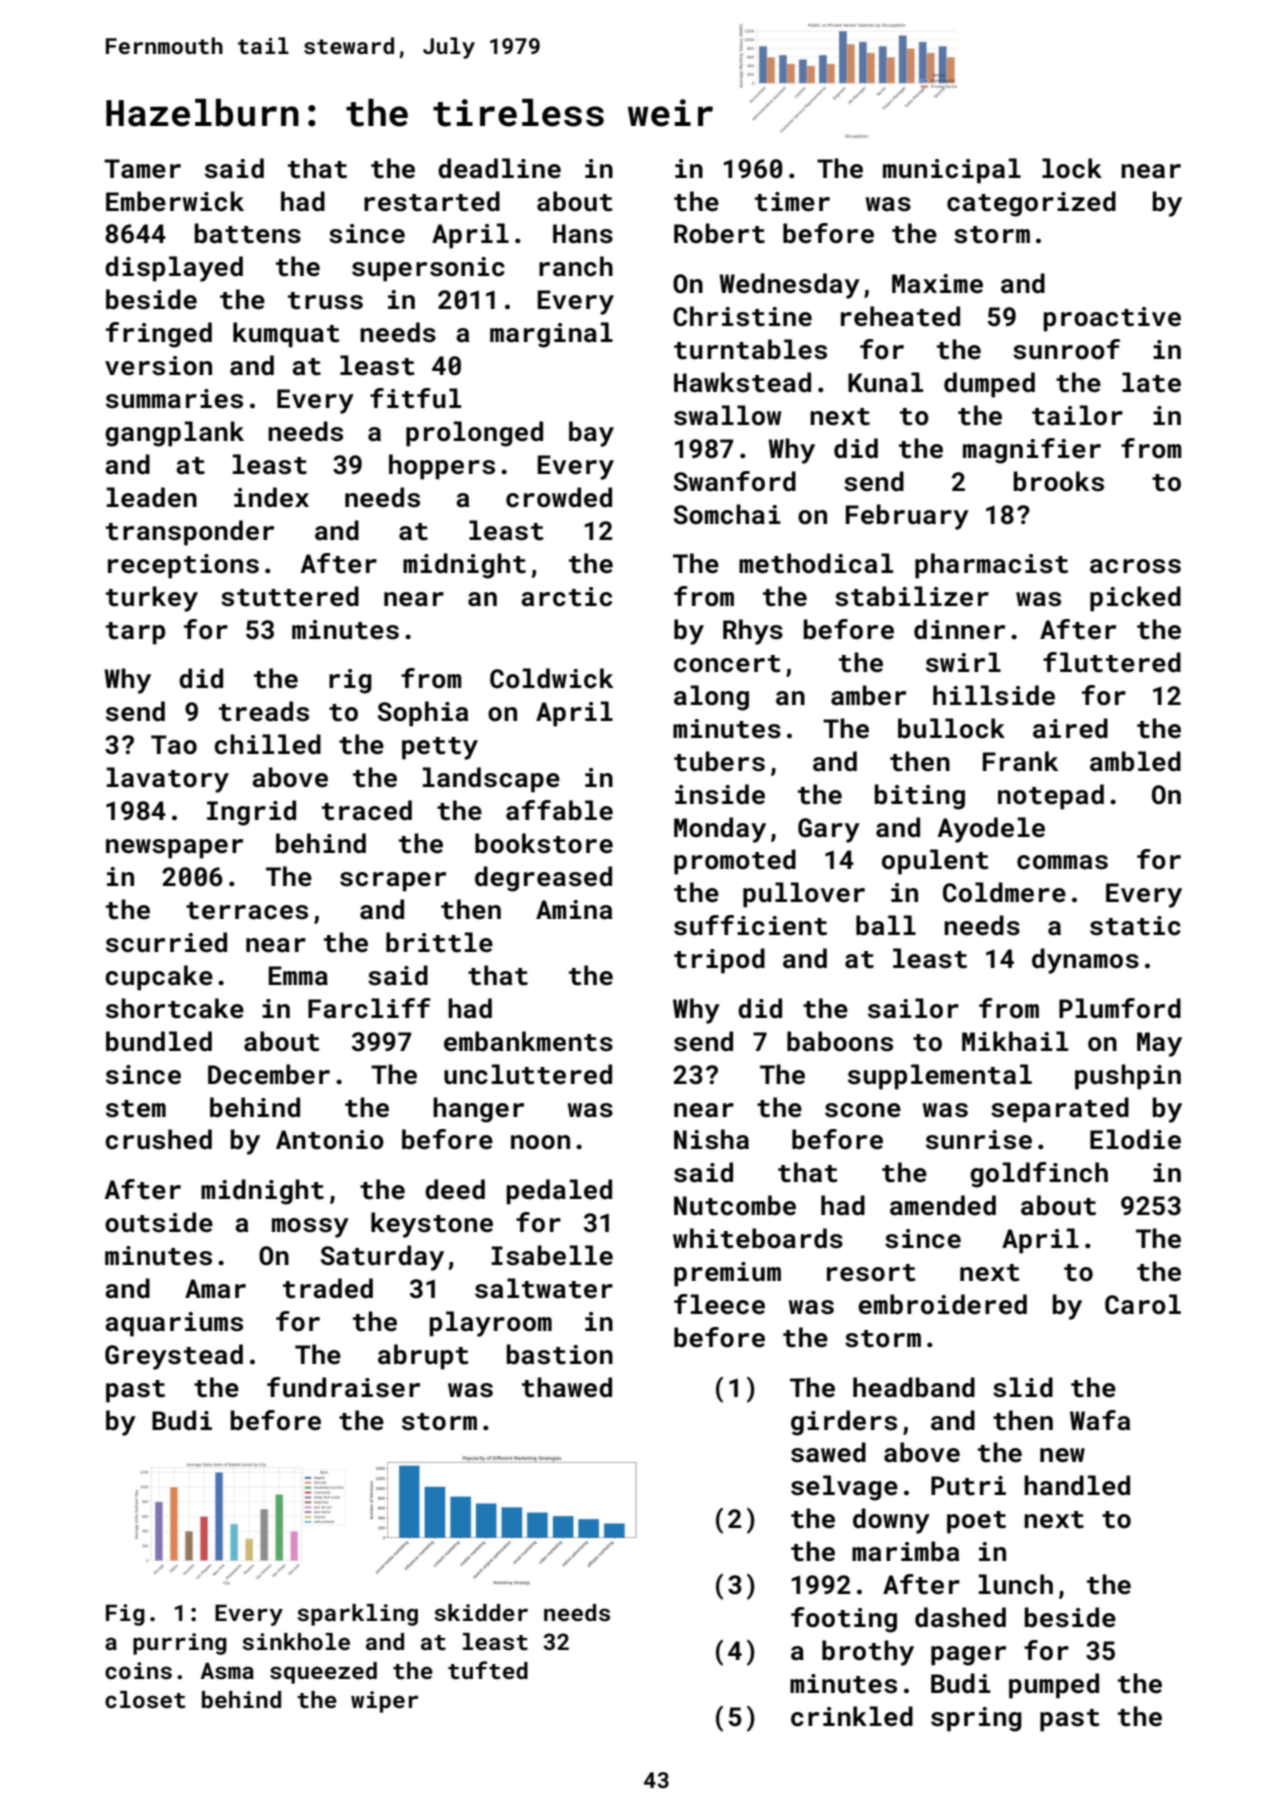  What do you see at coordinates (152, 599) in the document?
I see `turkey` at bounding box center [152, 599].
